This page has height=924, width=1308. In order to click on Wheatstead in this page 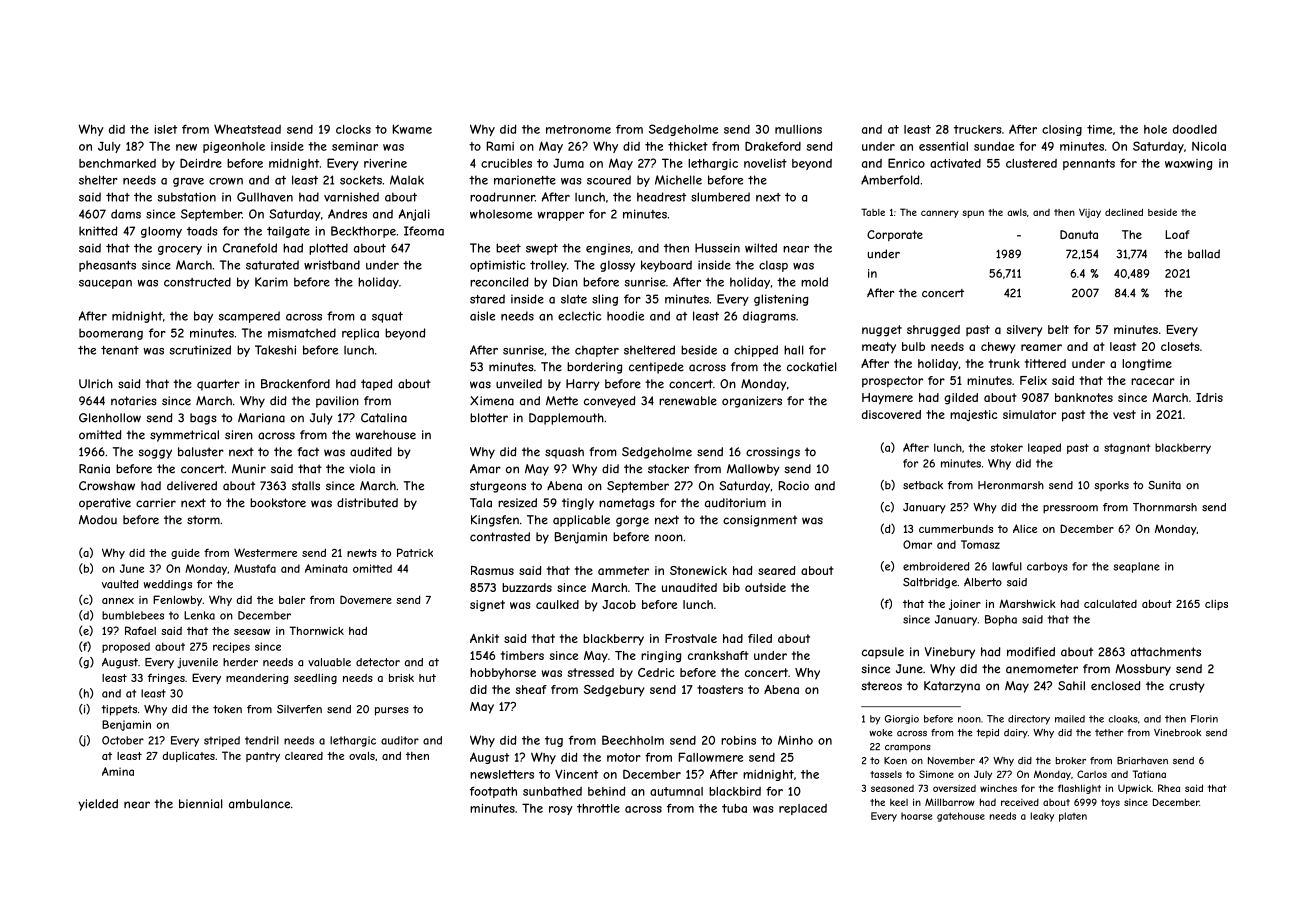, I will do `click(247, 129)`.
